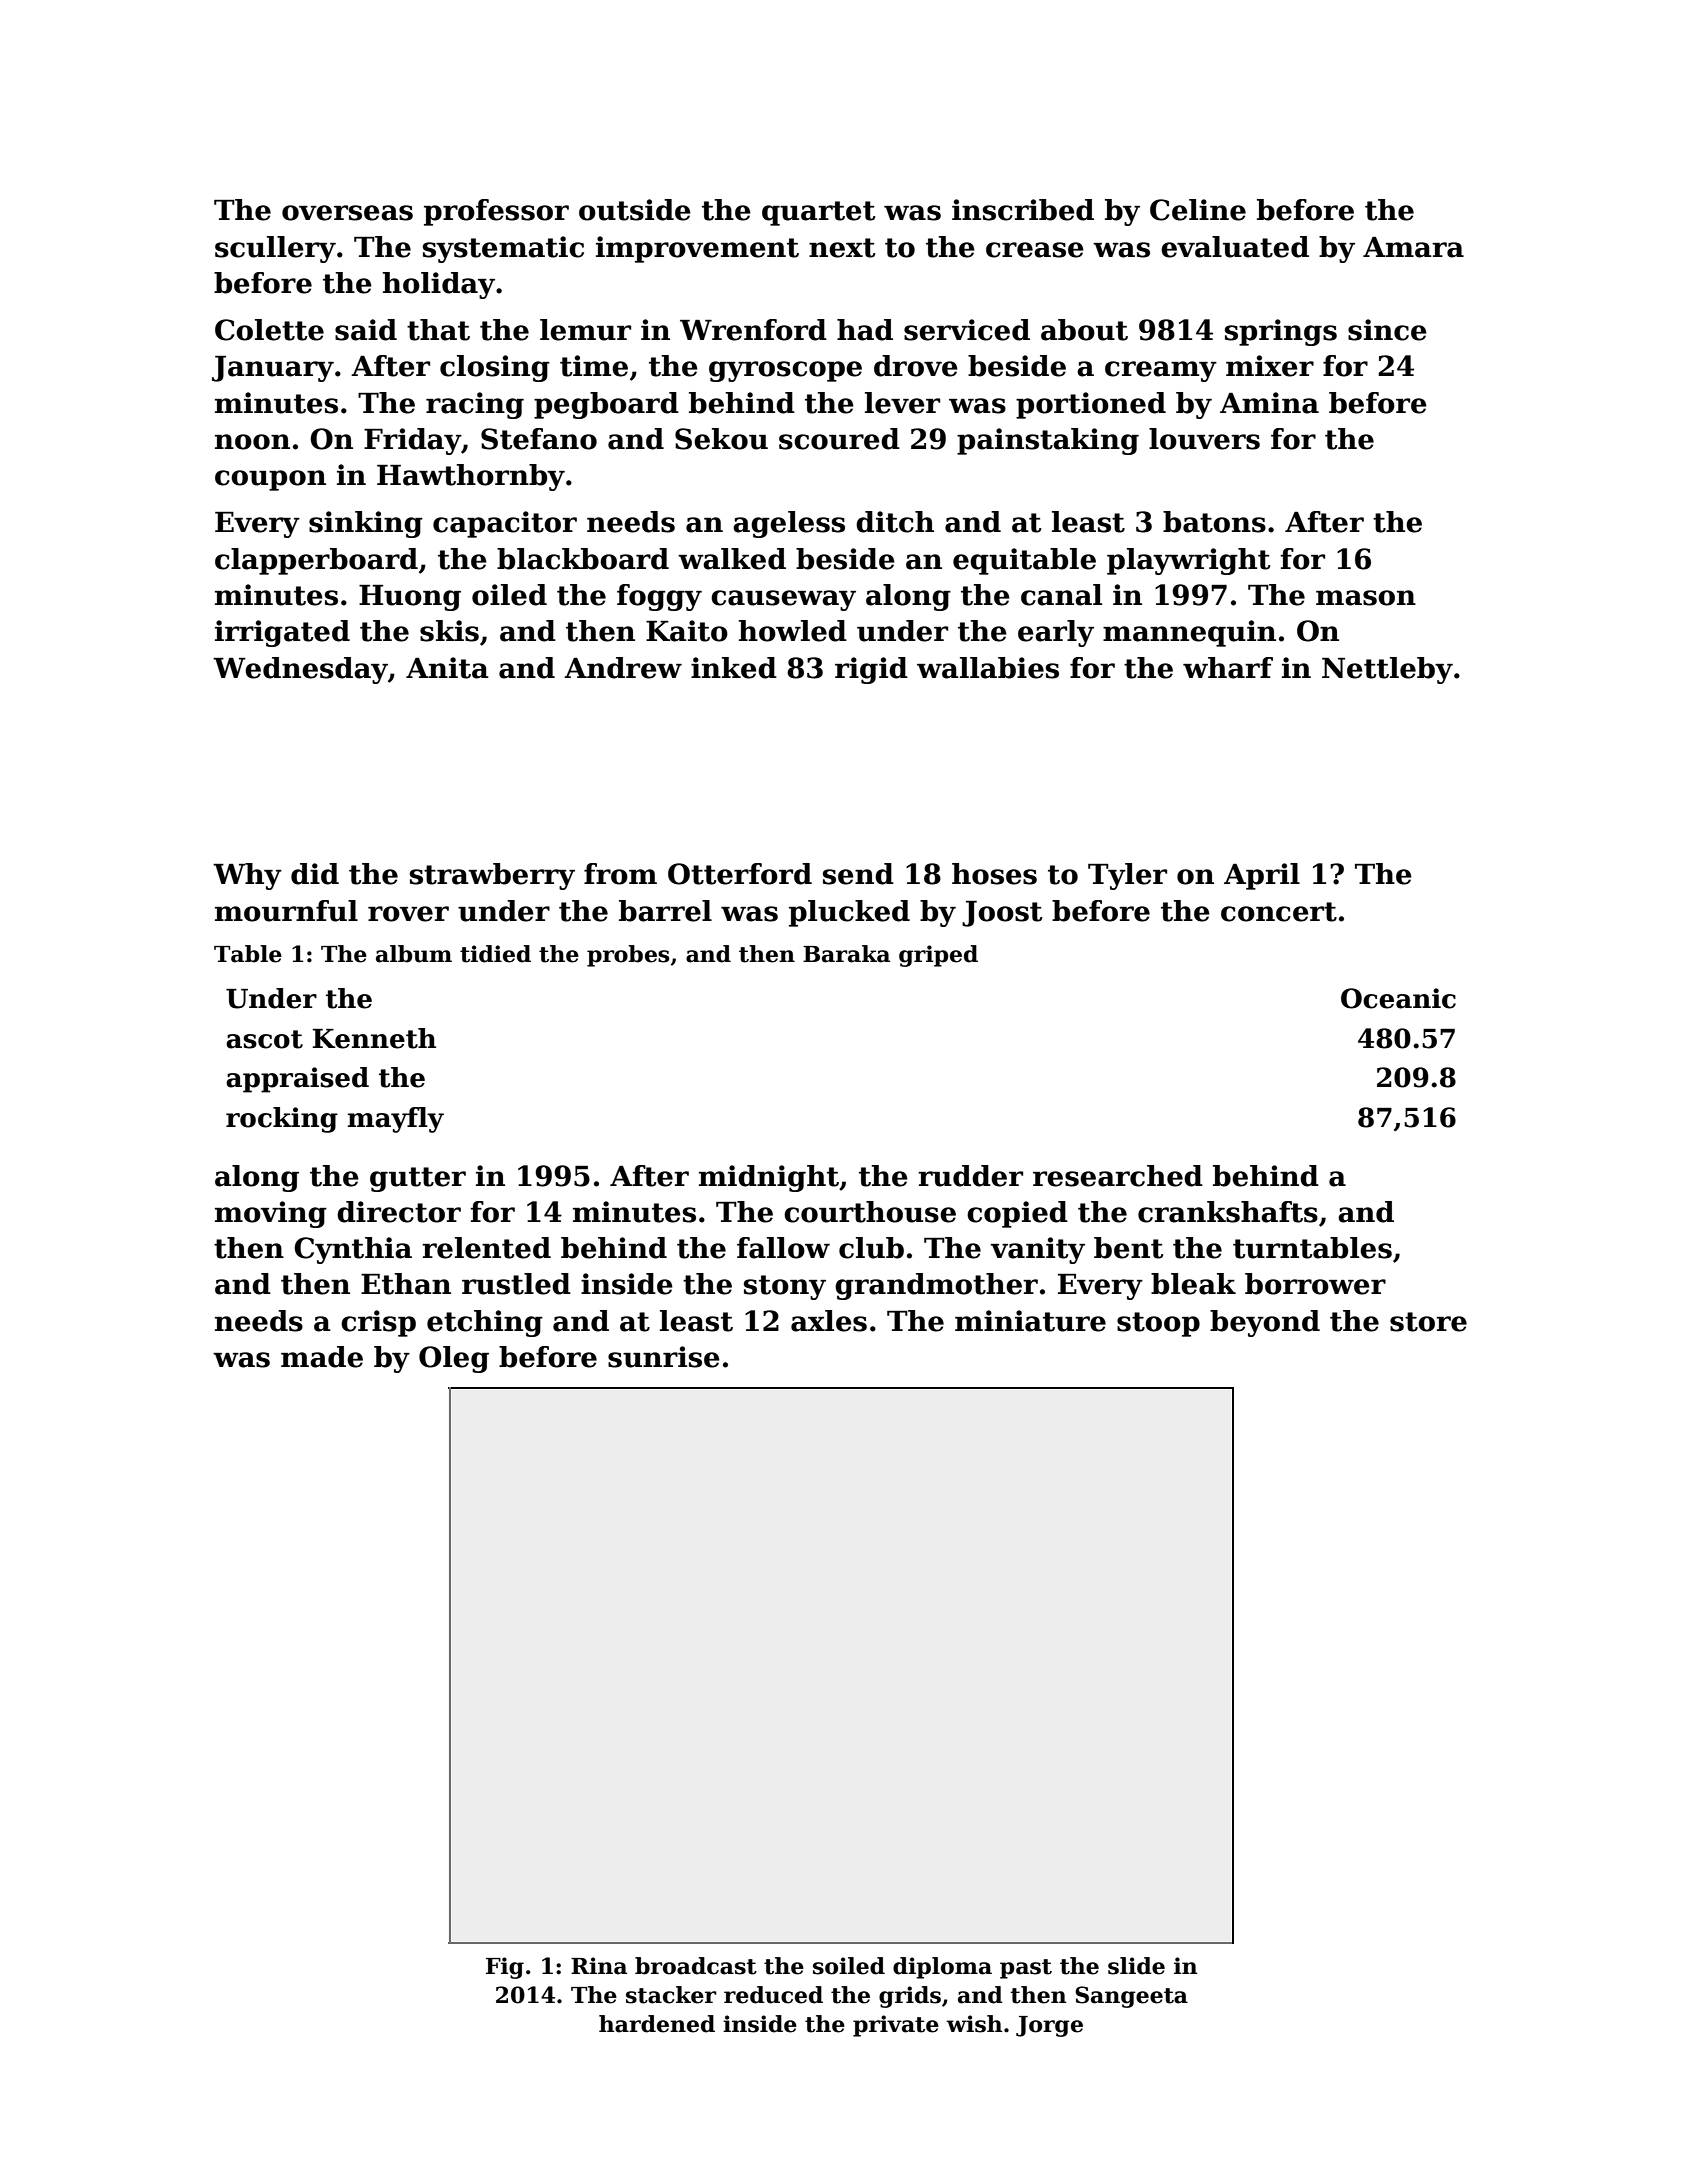 This page has height=2178, width=1683. Describe the element at coordinates (942, 1968) in the page. I see `diploma` at that location.
